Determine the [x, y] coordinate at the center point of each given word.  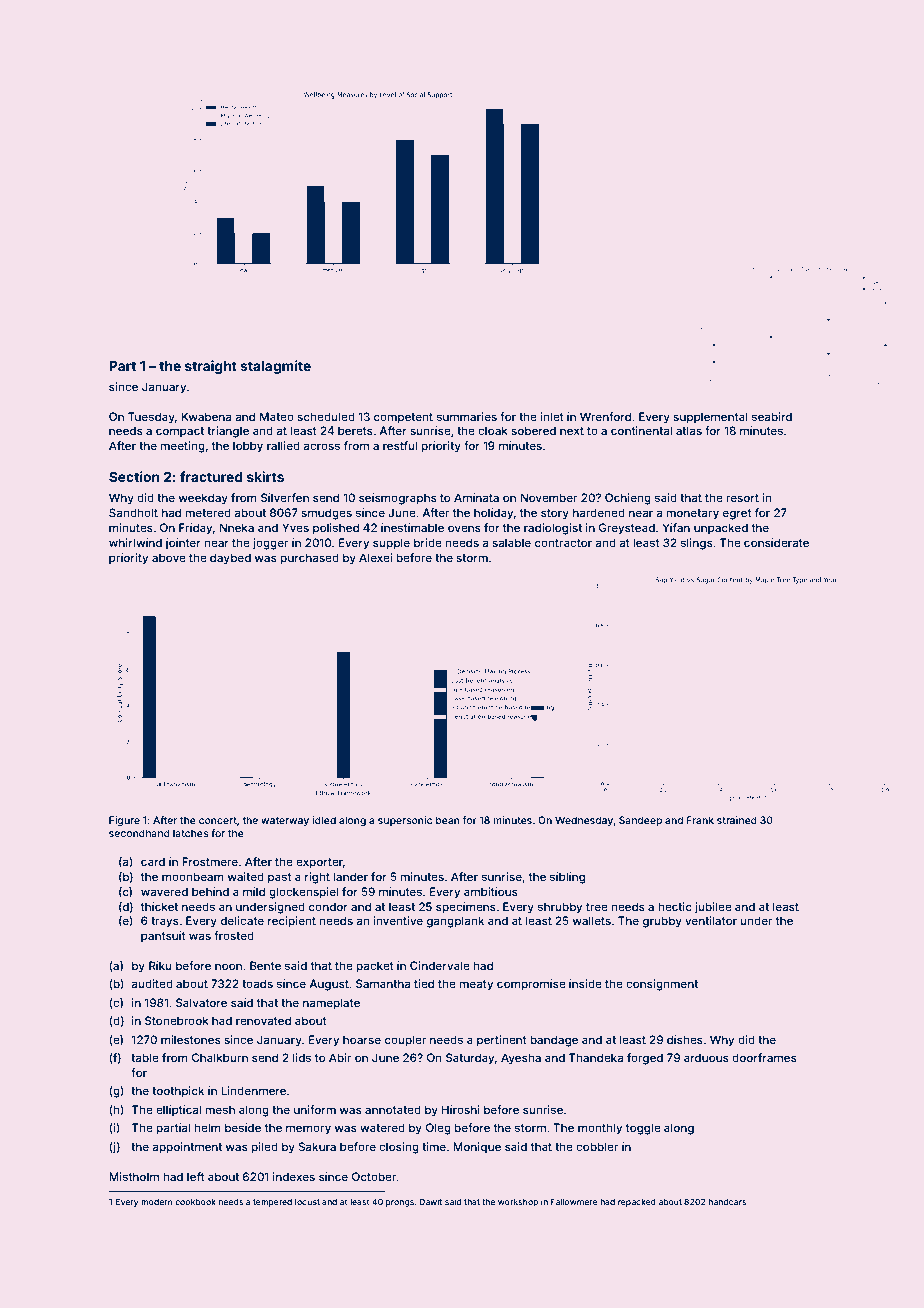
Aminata [476, 497]
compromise [531, 985]
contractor [563, 543]
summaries [467, 416]
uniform [315, 1109]
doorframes [764, 1057]
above [169, 557]
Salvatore [201, 1002]
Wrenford [605, 416]
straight [211, 367]
